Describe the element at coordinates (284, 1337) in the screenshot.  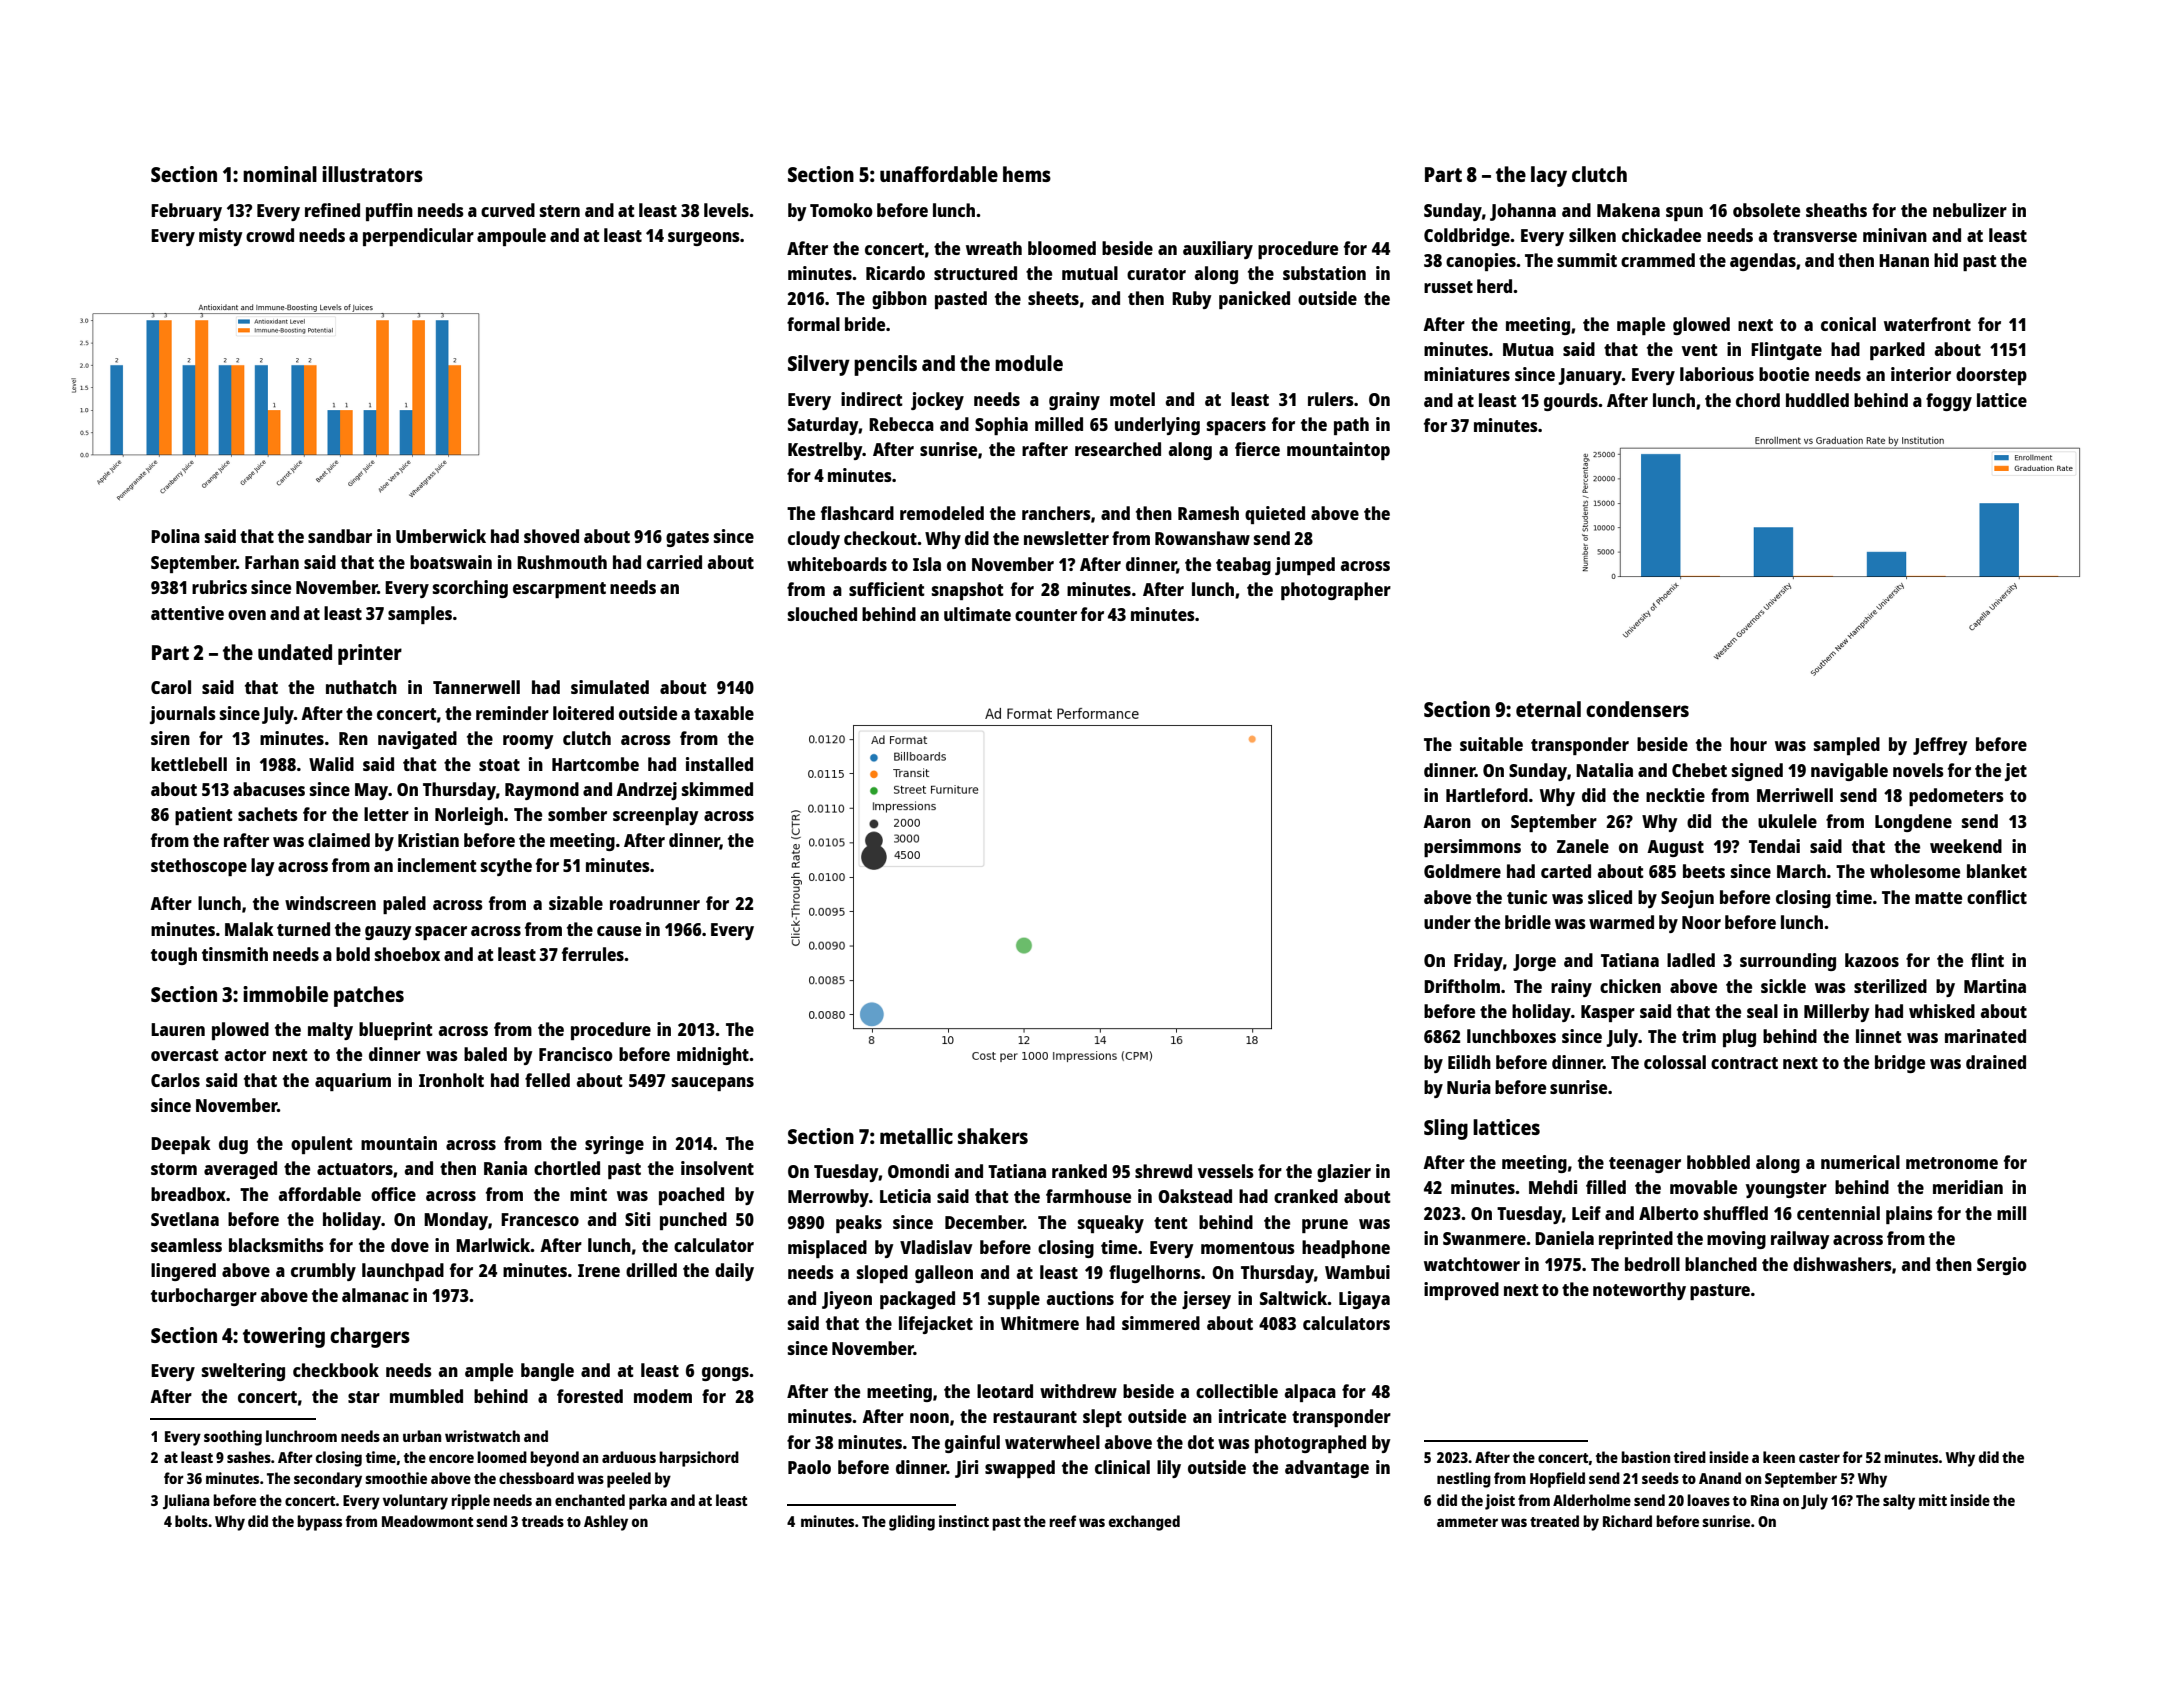
I see `towering` at that location.
